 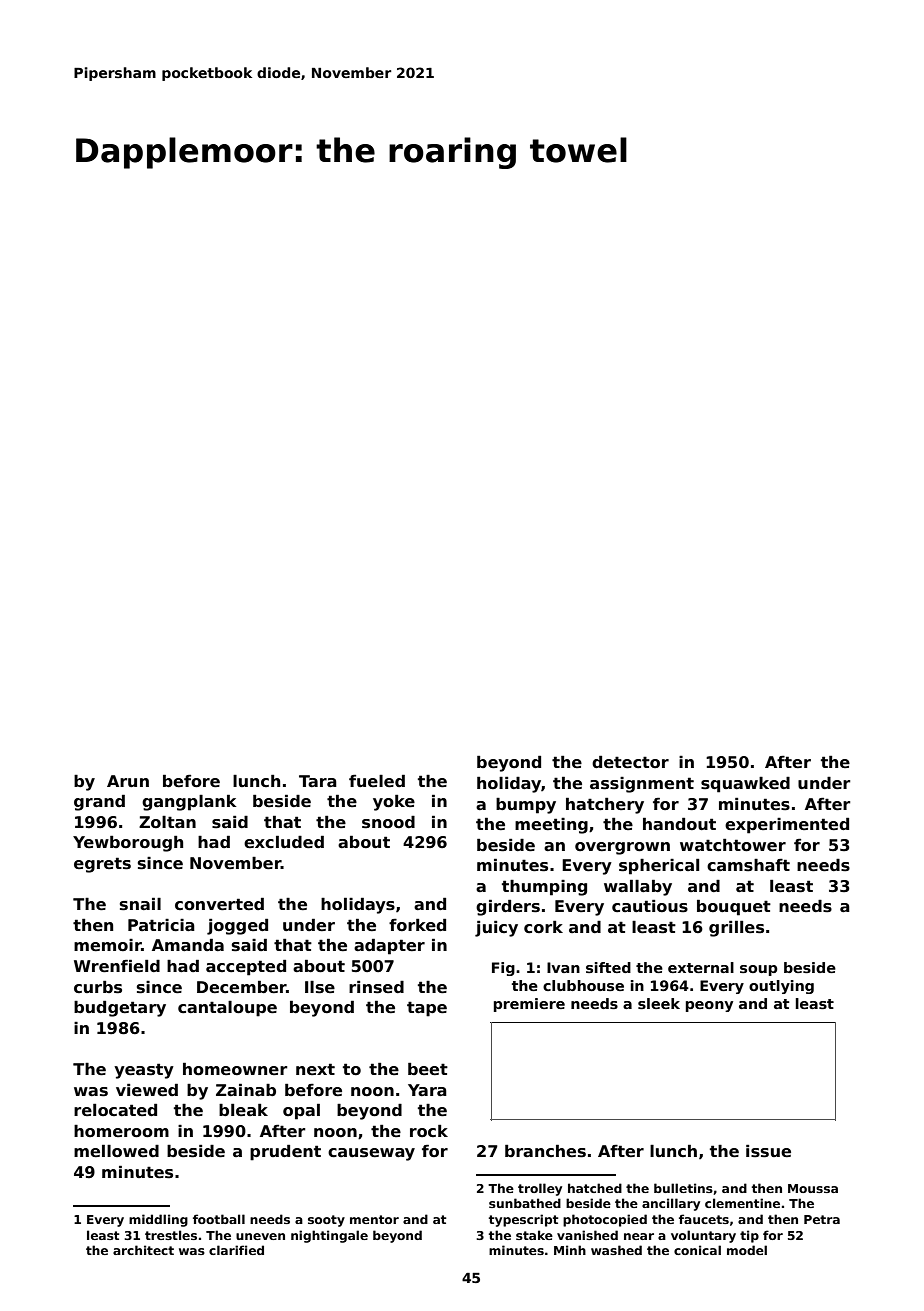 I want to click on peony, so click(x=709, y=1006).
